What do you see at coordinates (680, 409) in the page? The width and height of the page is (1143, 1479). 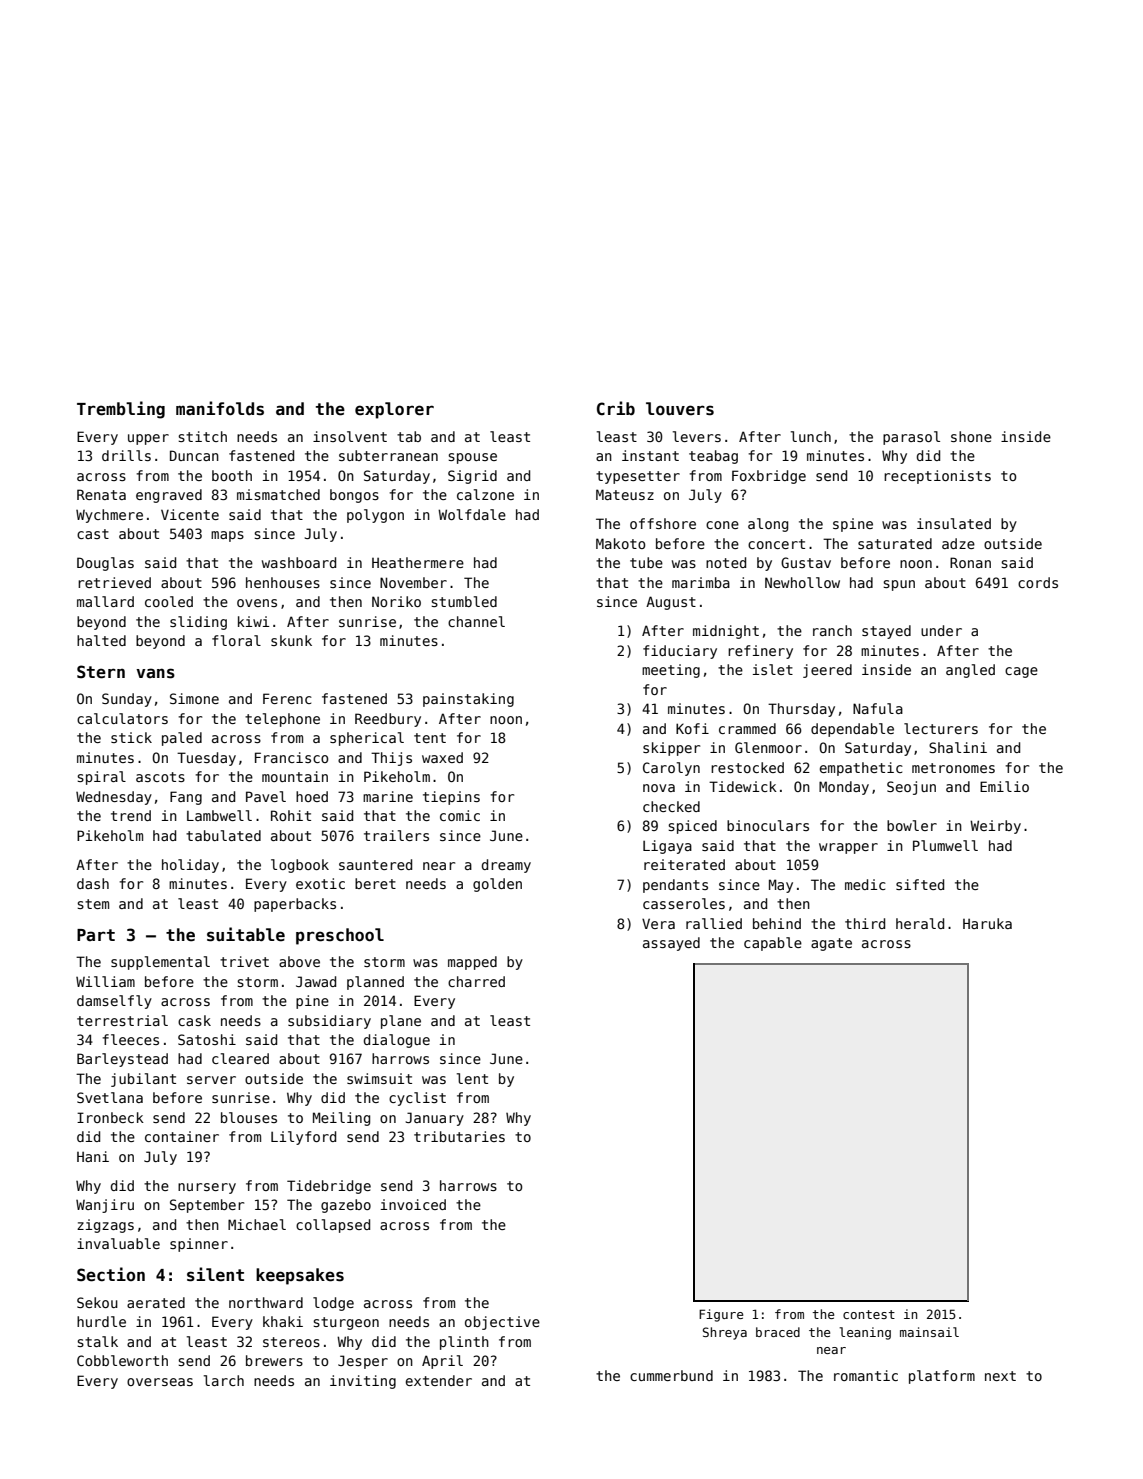 I see `louvers` at bounding box center [680, 409].
